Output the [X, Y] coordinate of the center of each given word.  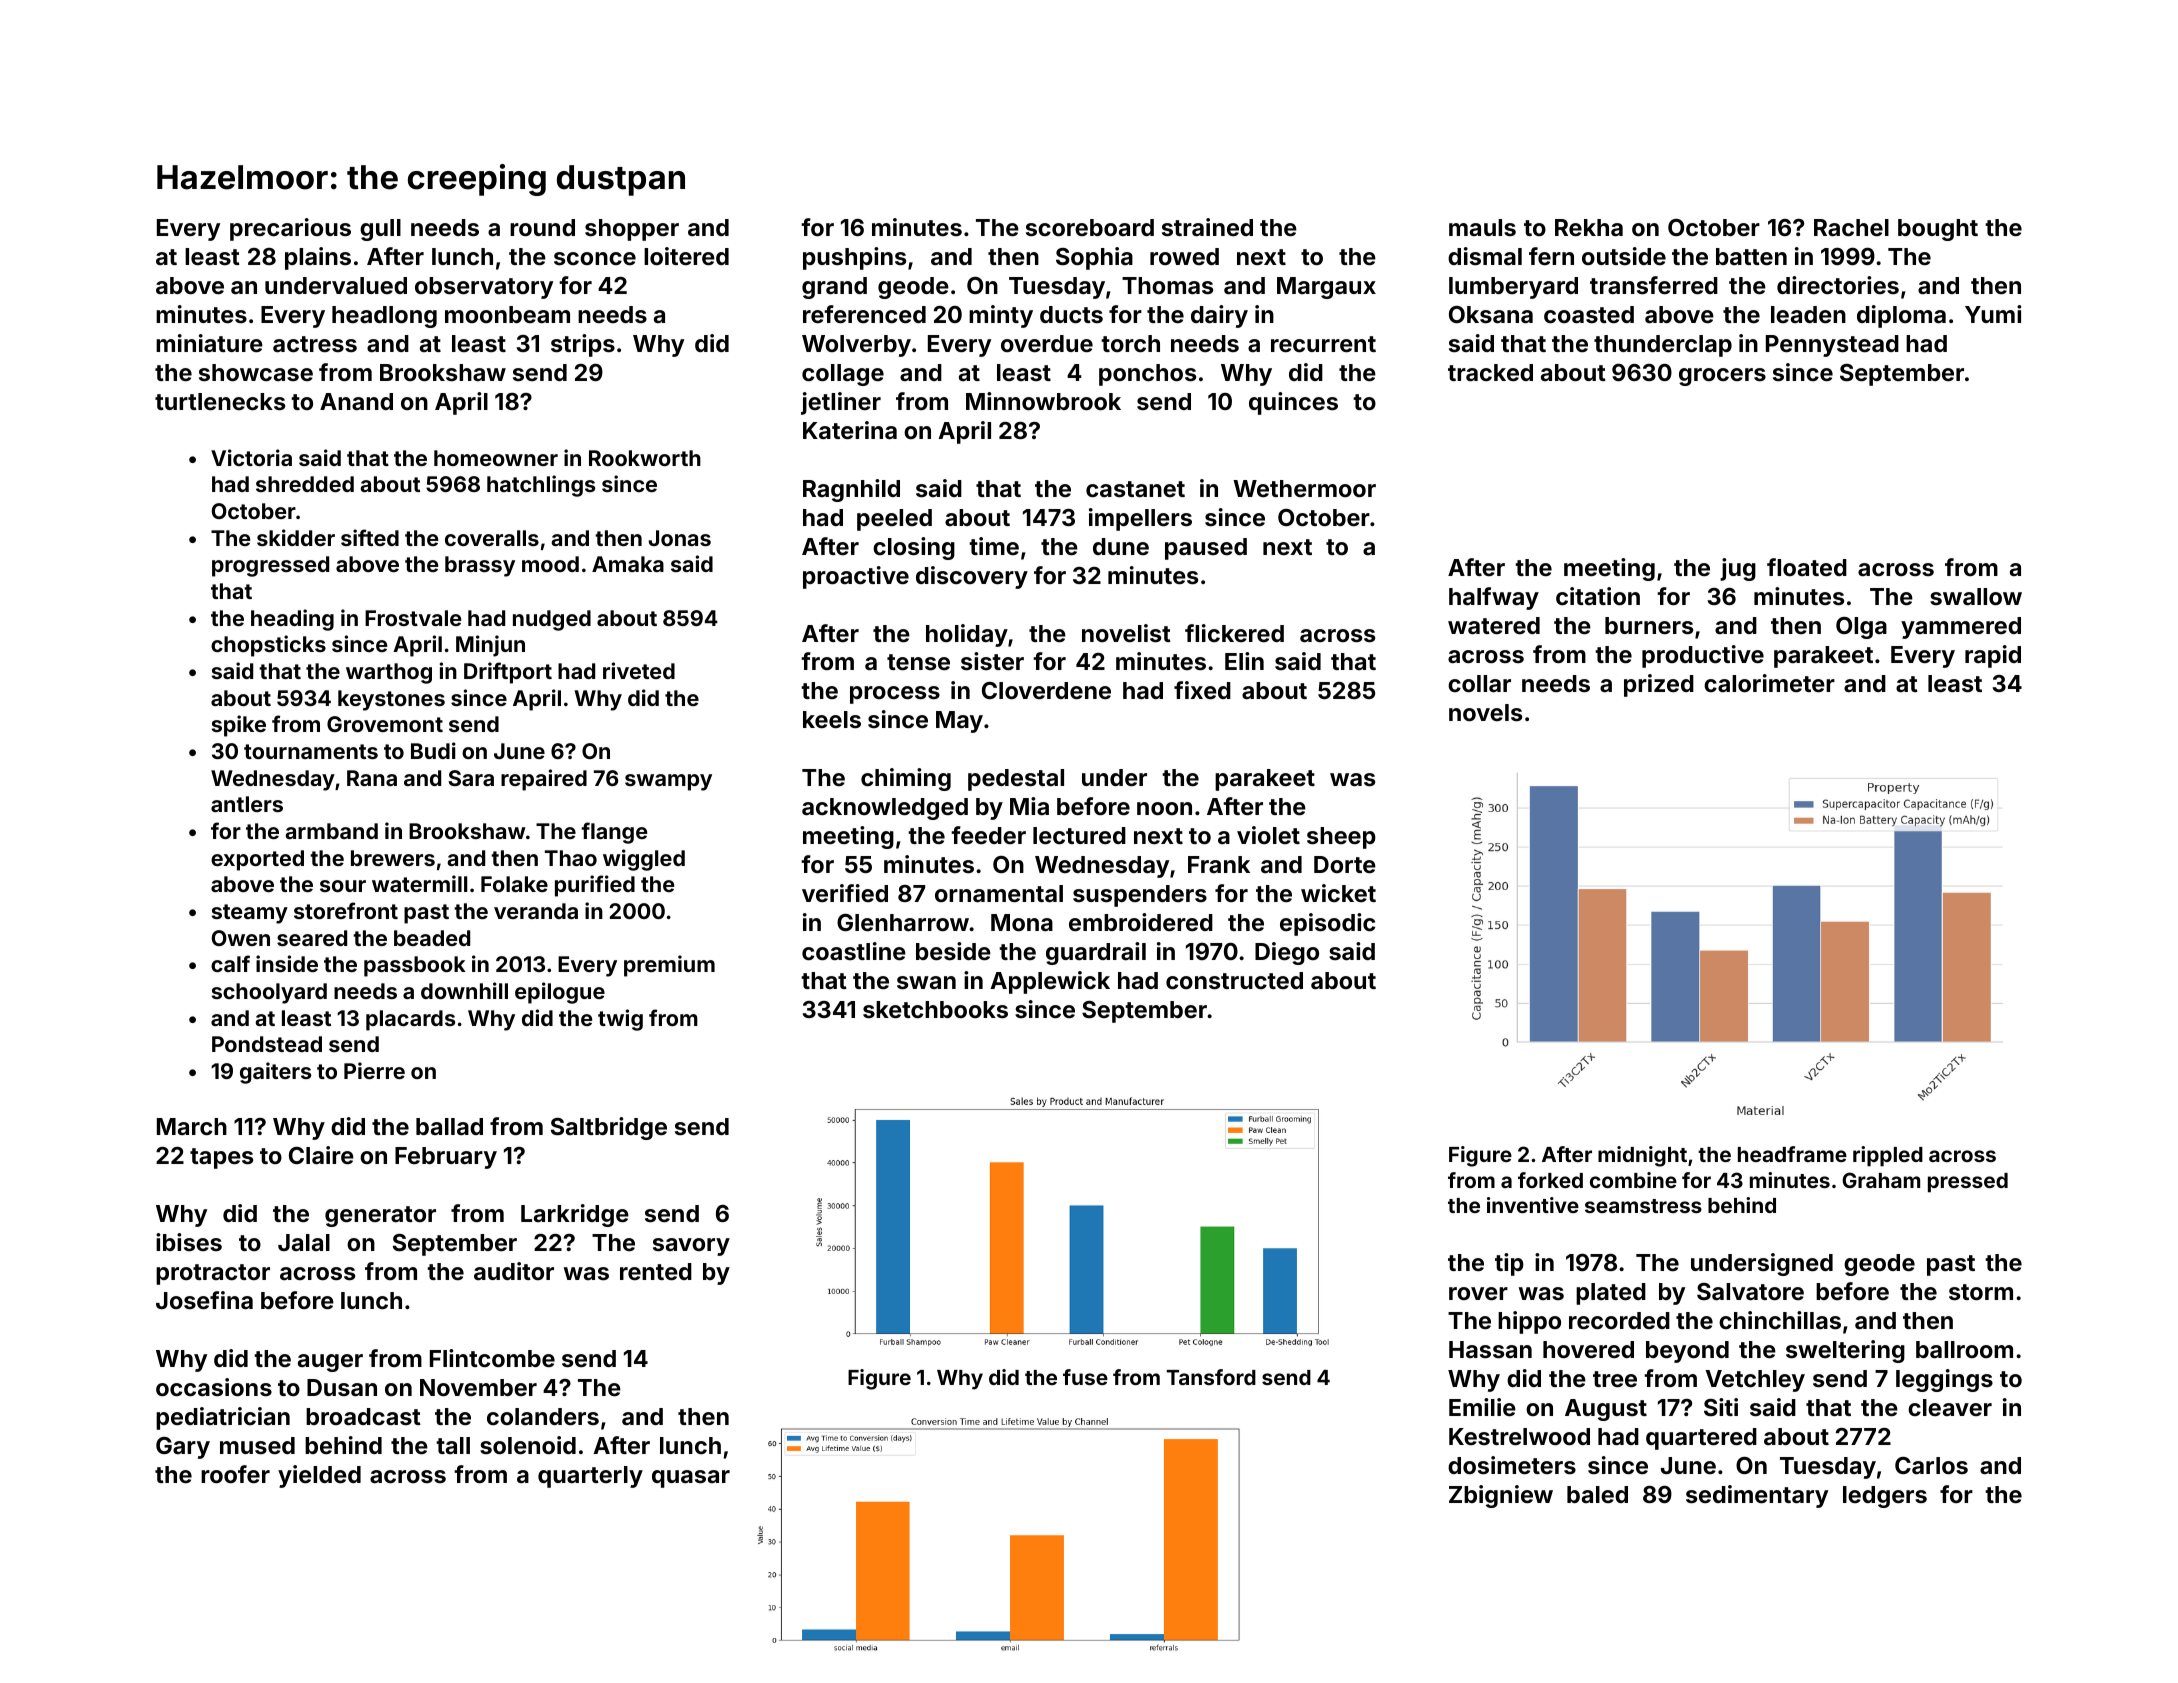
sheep [1341, 838]
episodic [1327, 924]
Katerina [850, 430]
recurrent [1323, 344]
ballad [449, 1126]
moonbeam [507, 314]
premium [669, 966]
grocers [1722, 377]
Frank [1219, 864]
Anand [356, 401]
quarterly [590, 1477]
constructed [1234, 980]
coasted [1589, 314]
